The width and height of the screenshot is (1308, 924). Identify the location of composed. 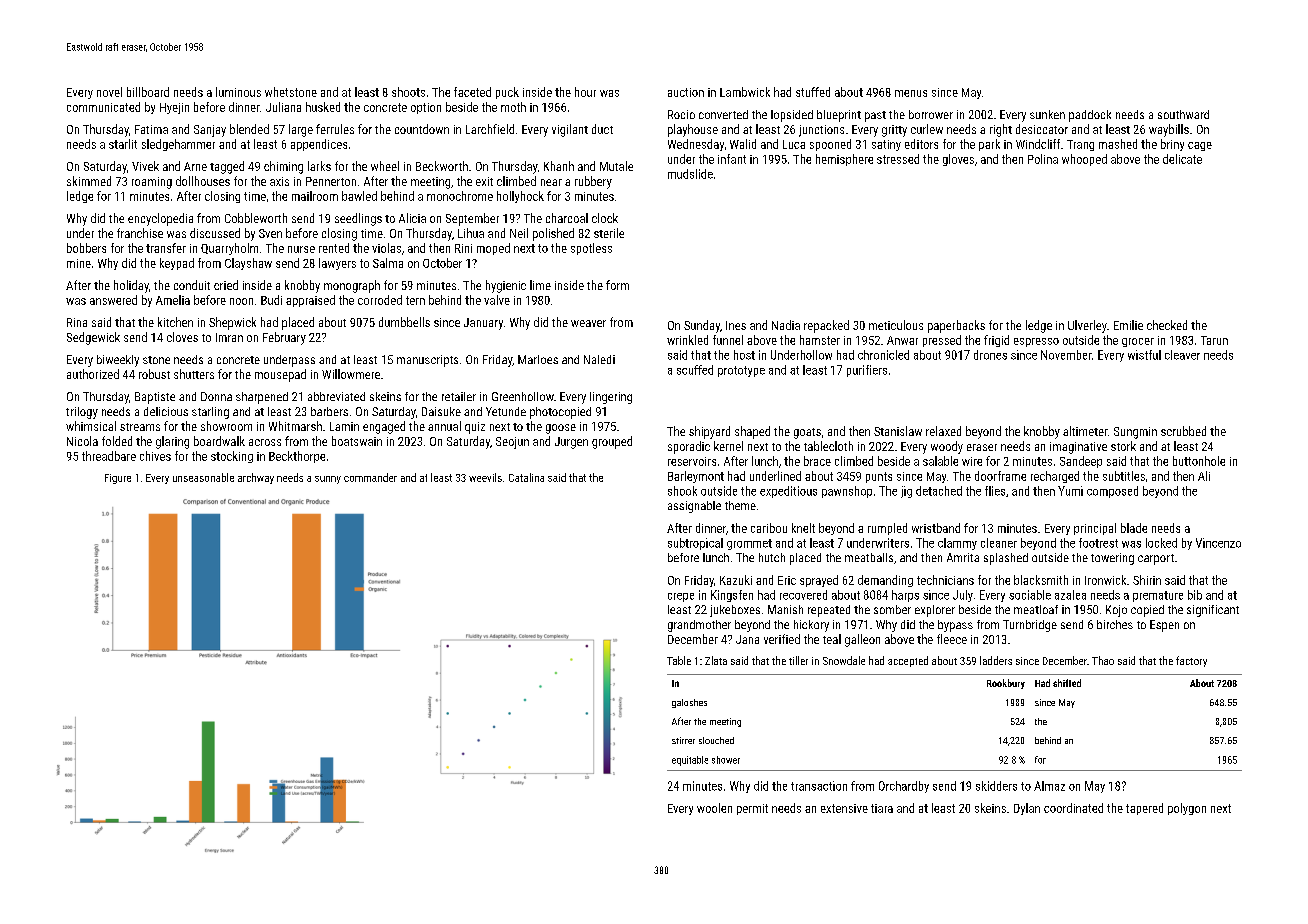
(1112, 492).
